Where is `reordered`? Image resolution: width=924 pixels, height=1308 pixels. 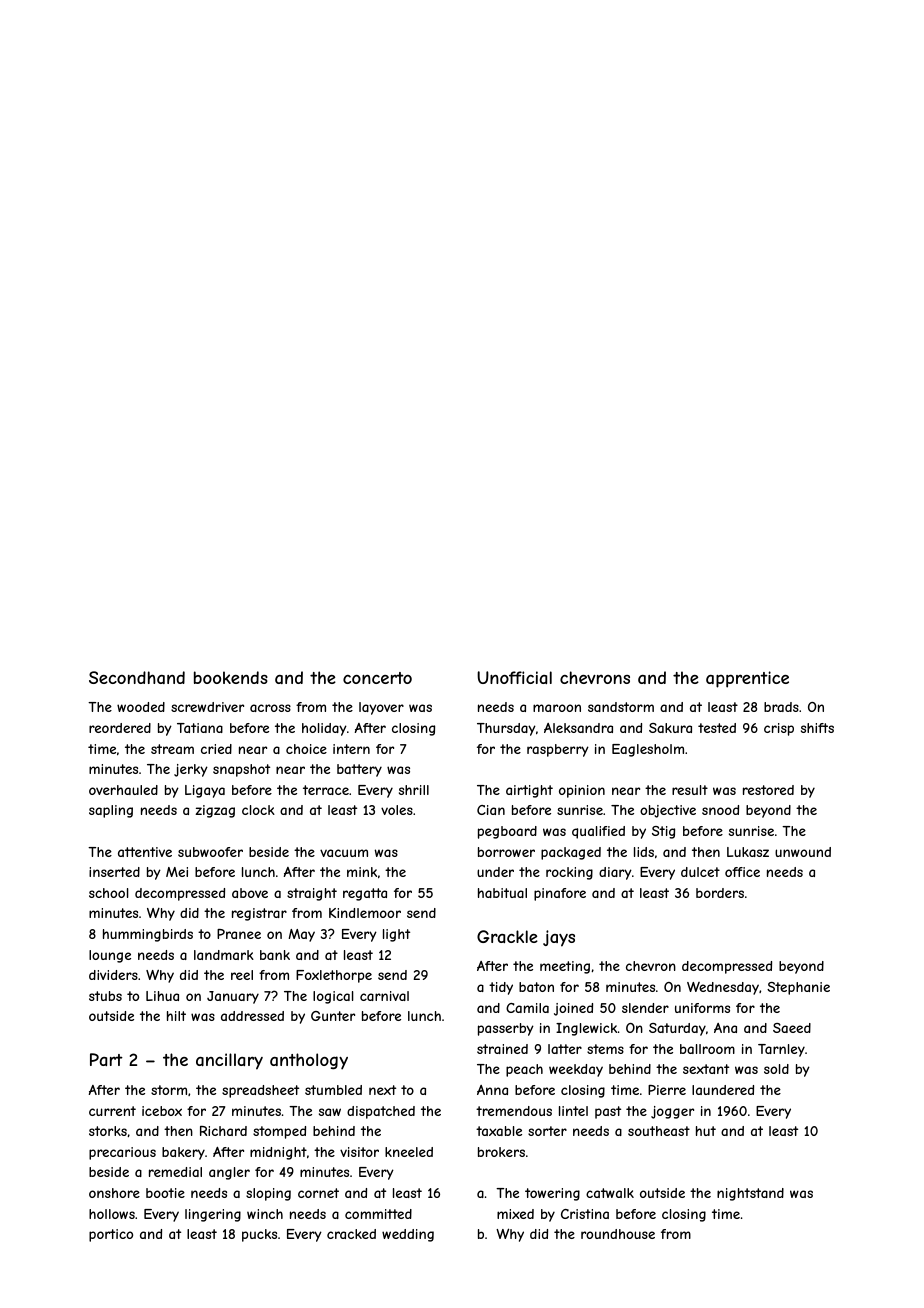 reordered is located at coordinates (120, 728).
